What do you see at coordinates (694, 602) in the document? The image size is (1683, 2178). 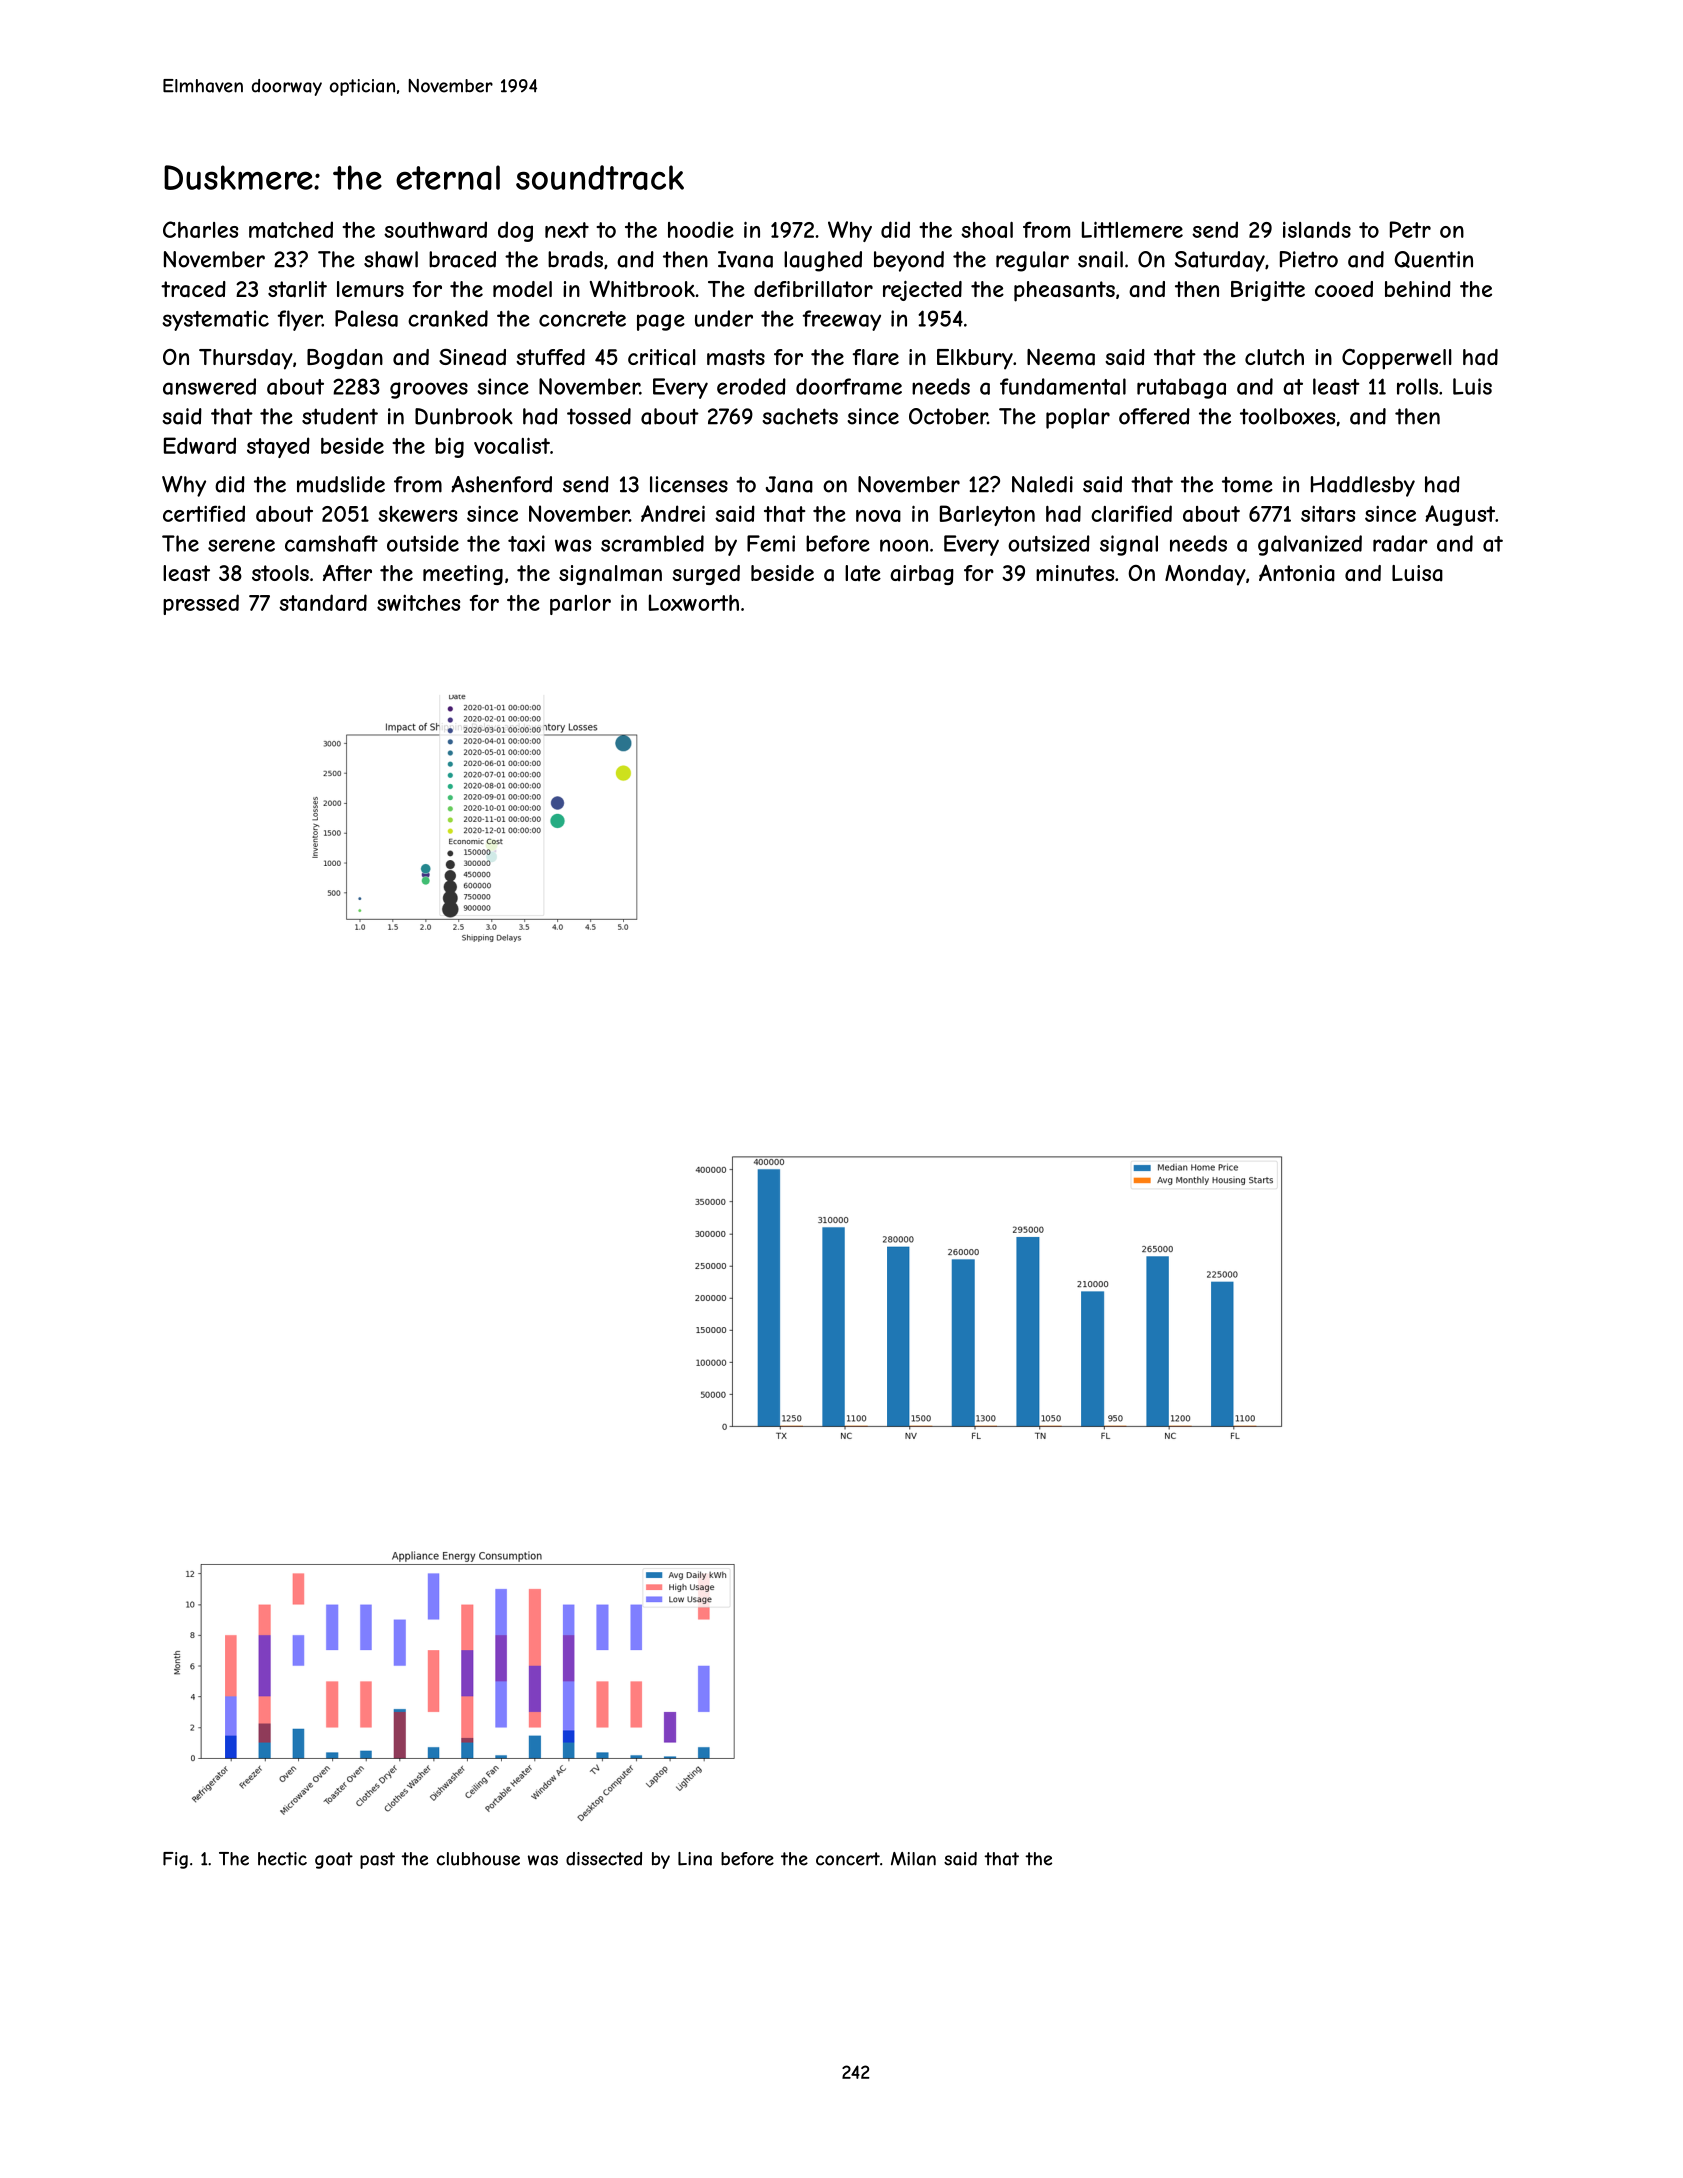 I see `Loxworth` at bounding box center [694, 602].
